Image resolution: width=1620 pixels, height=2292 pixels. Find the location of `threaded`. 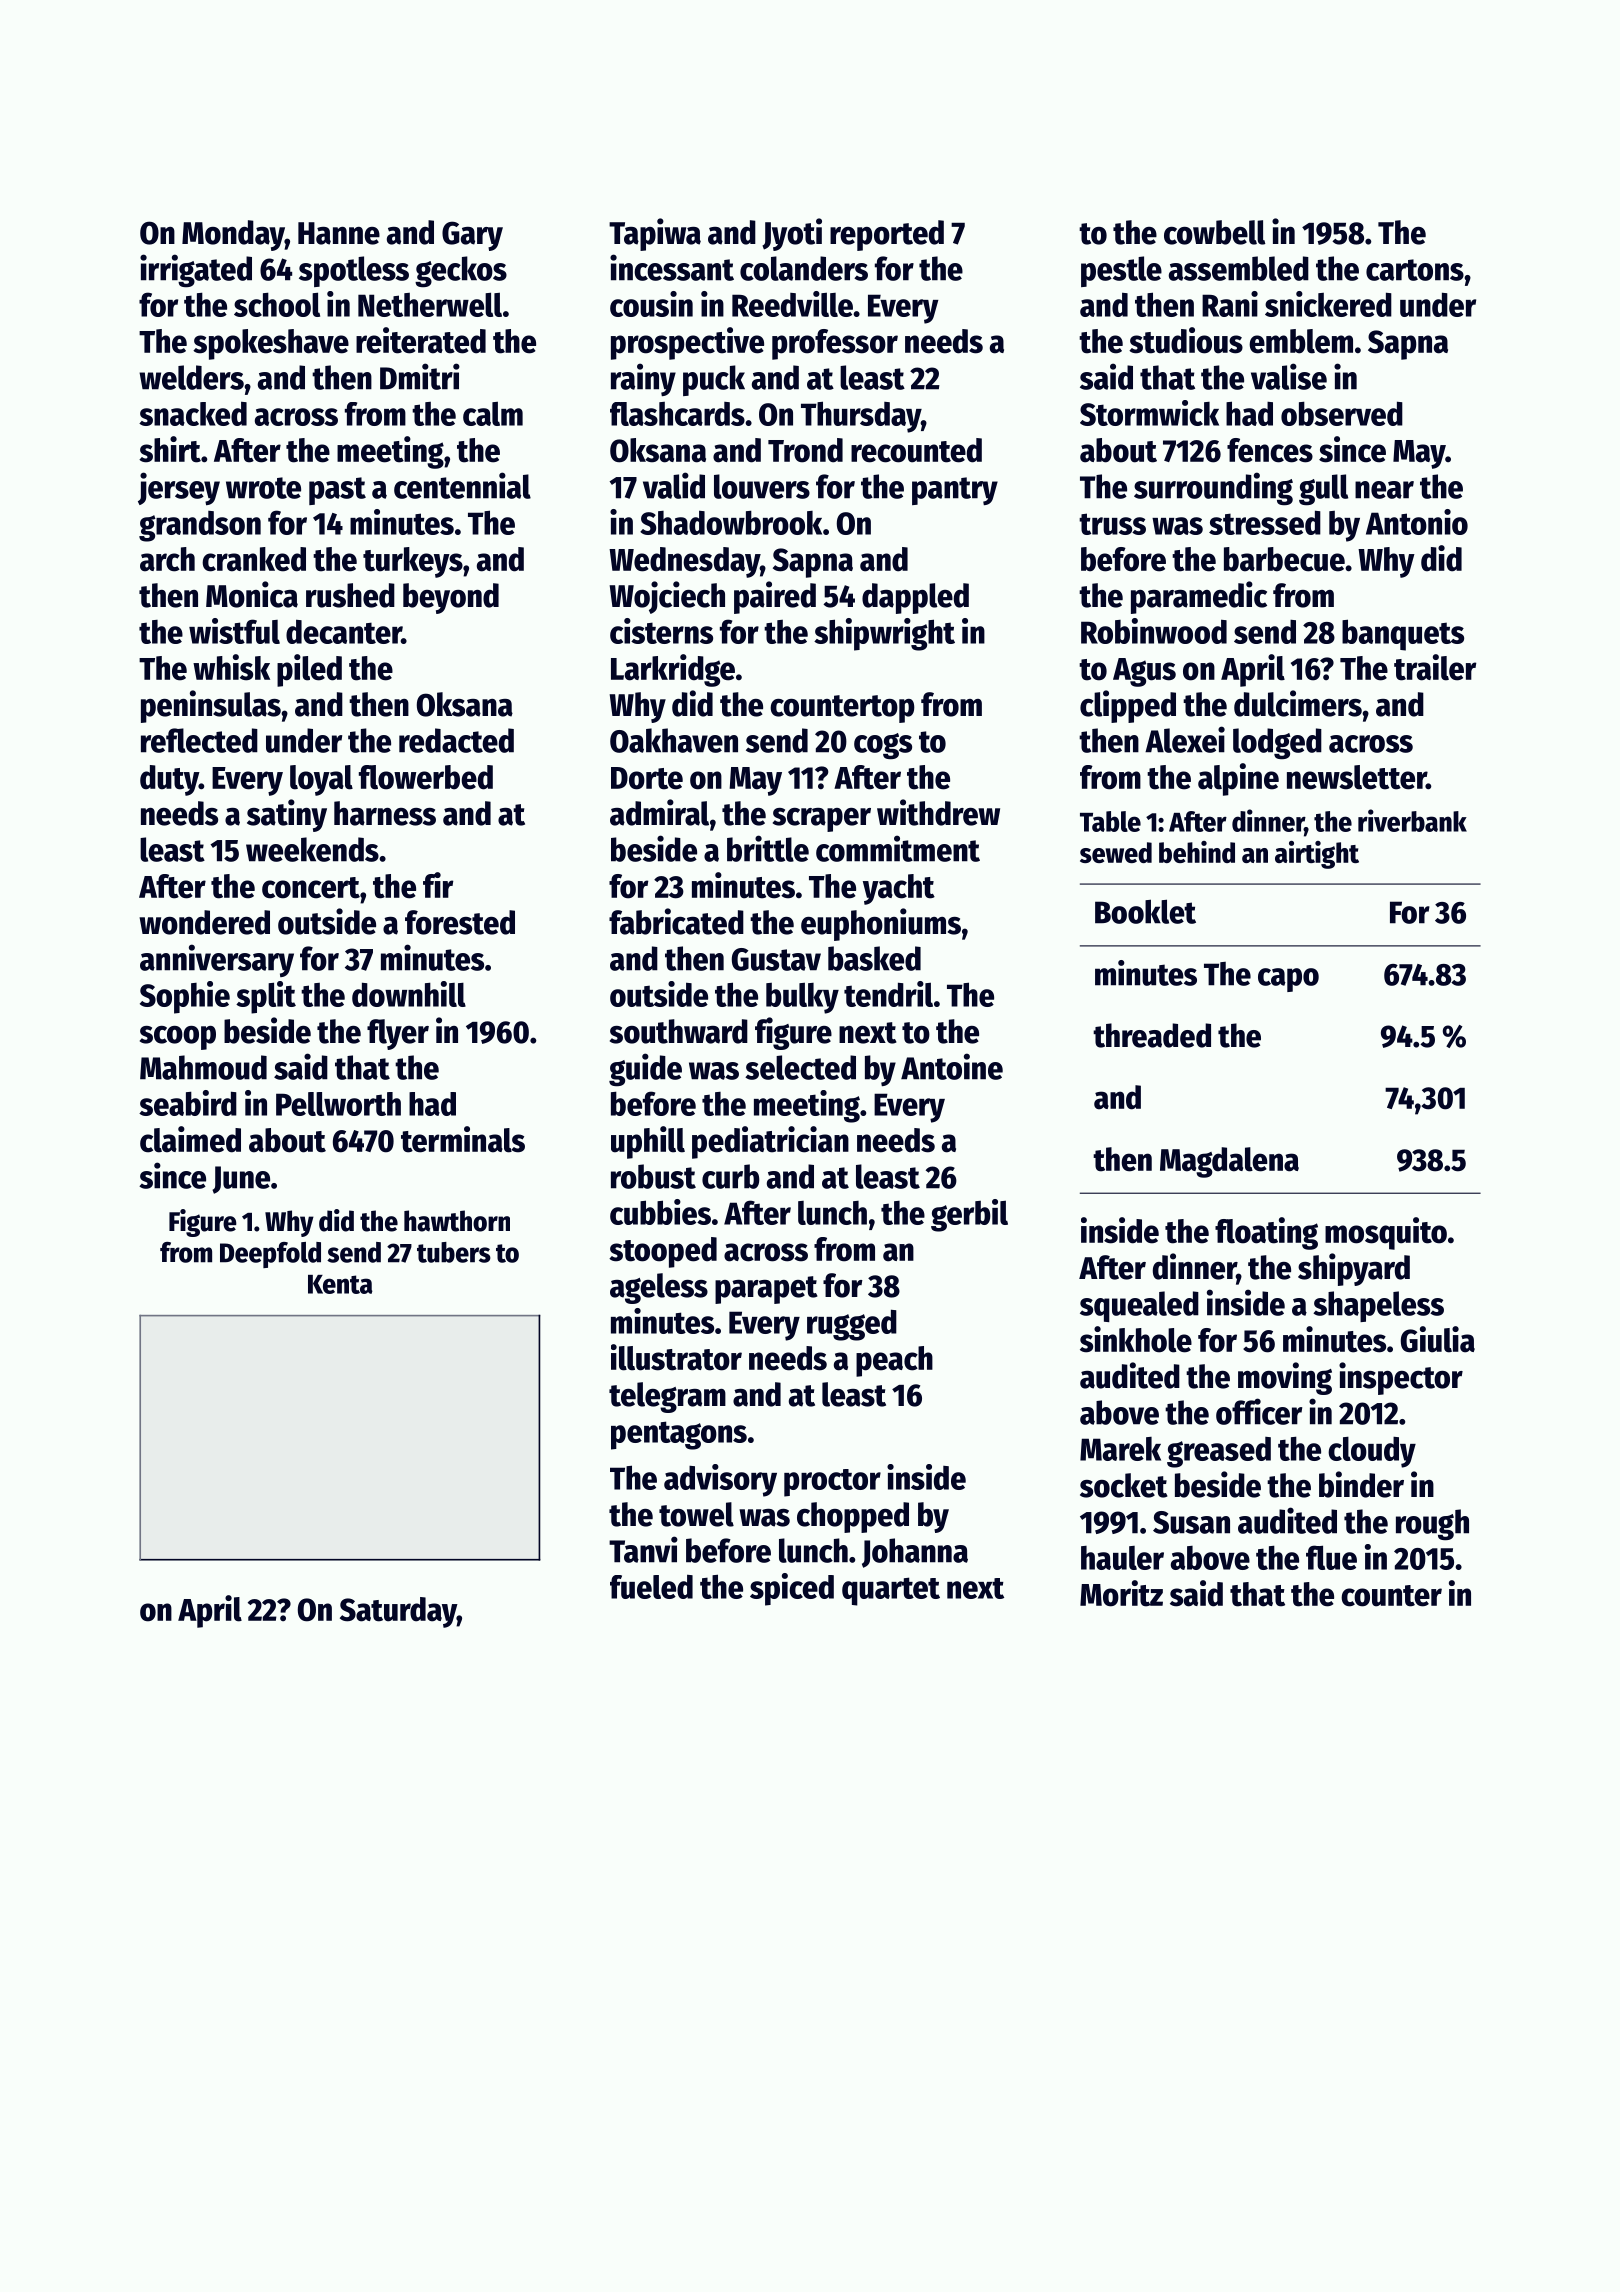

threaded is located at coordinates (1152, 1035).
